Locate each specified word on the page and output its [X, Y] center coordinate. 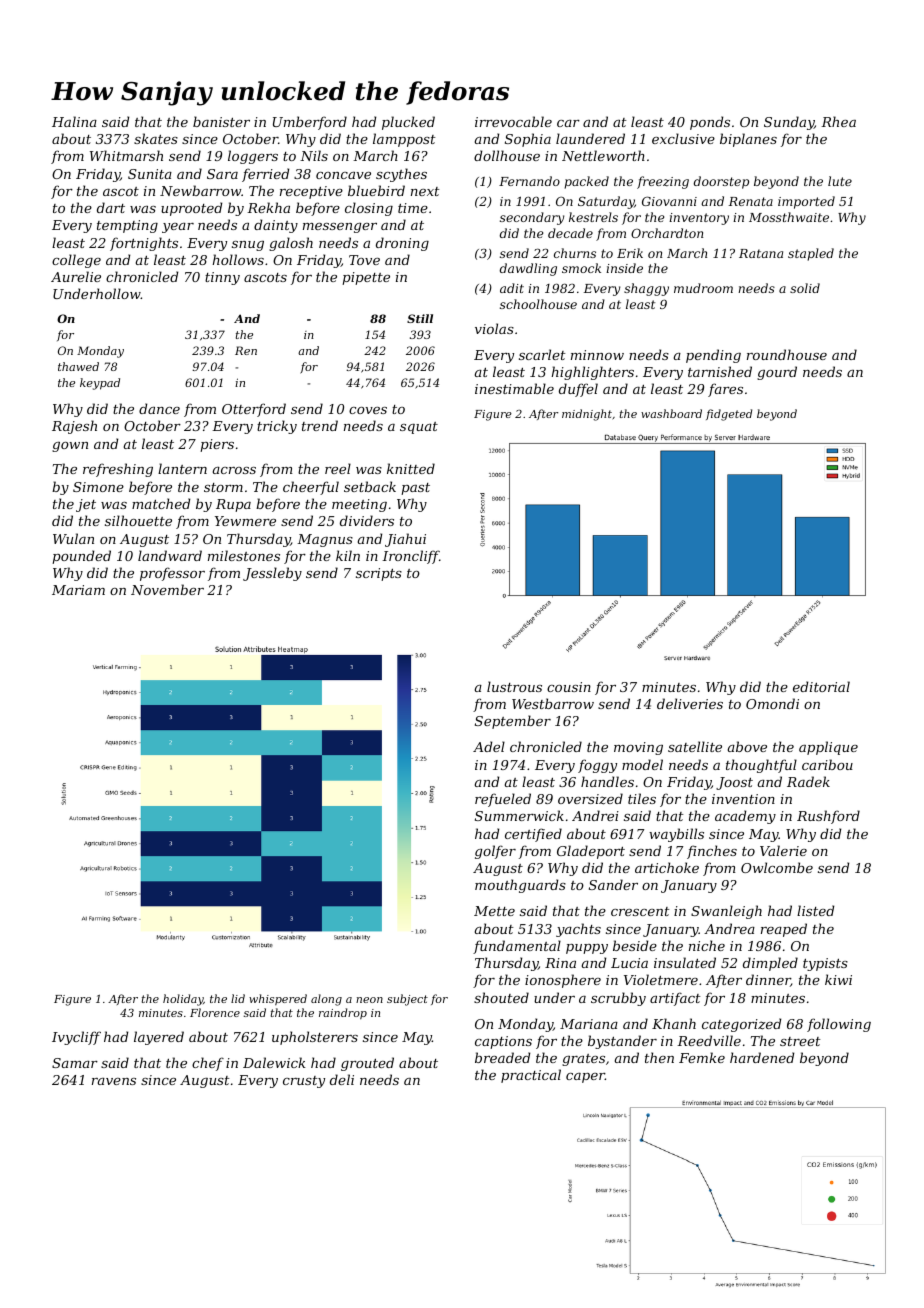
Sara [222, 174]
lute [840, 181]
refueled [503, 800]
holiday [183, 1000]
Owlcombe [777, 867]
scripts [379, 574]
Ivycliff [76, 1038]
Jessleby [272, 574]
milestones [244, 555]
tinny [222, 278]
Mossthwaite [789, 217]
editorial [821, 686]
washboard [671, 413]
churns [575, 253]
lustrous [514, 686]
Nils [314, 155]
